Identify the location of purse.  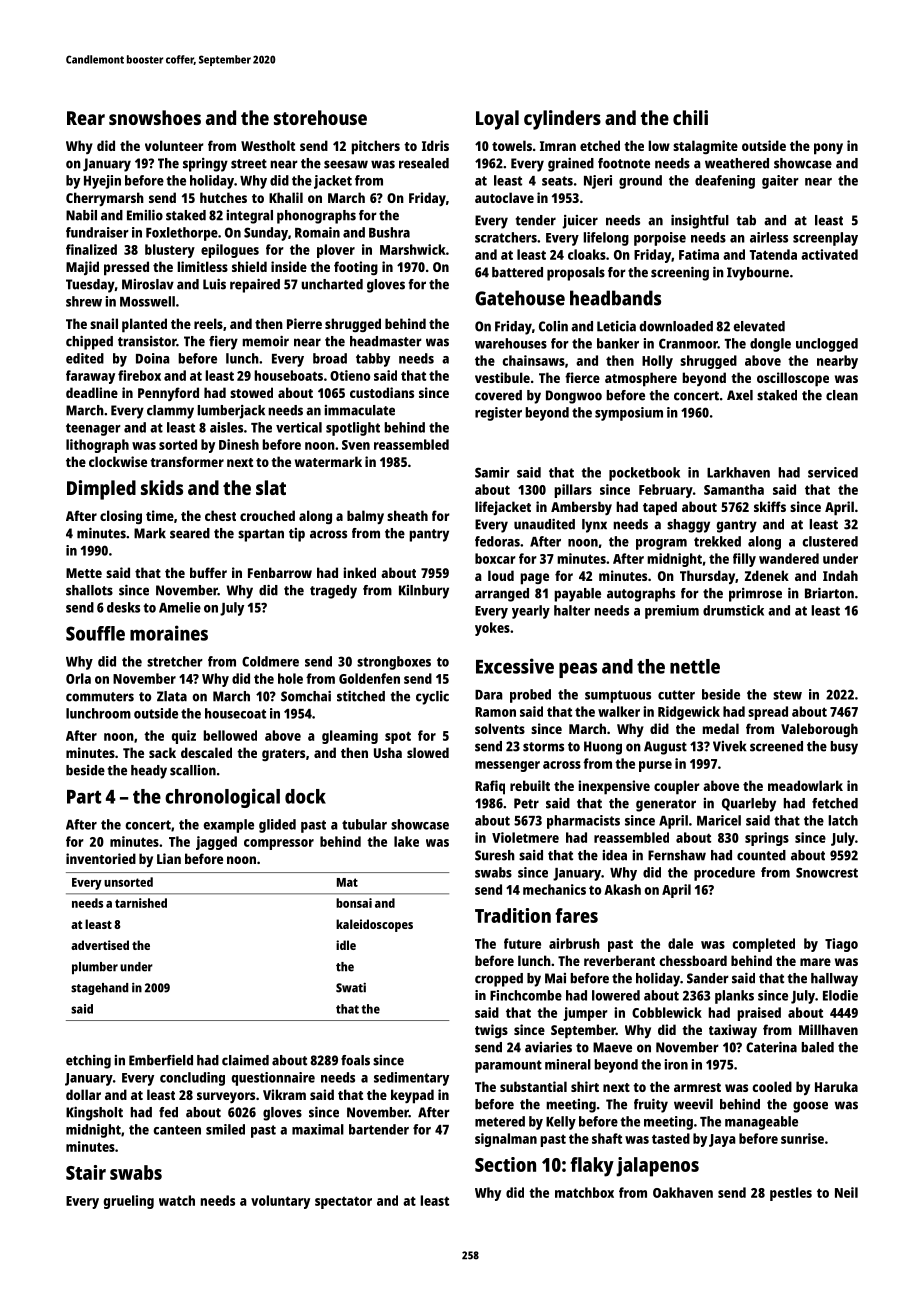
(655, 766).
